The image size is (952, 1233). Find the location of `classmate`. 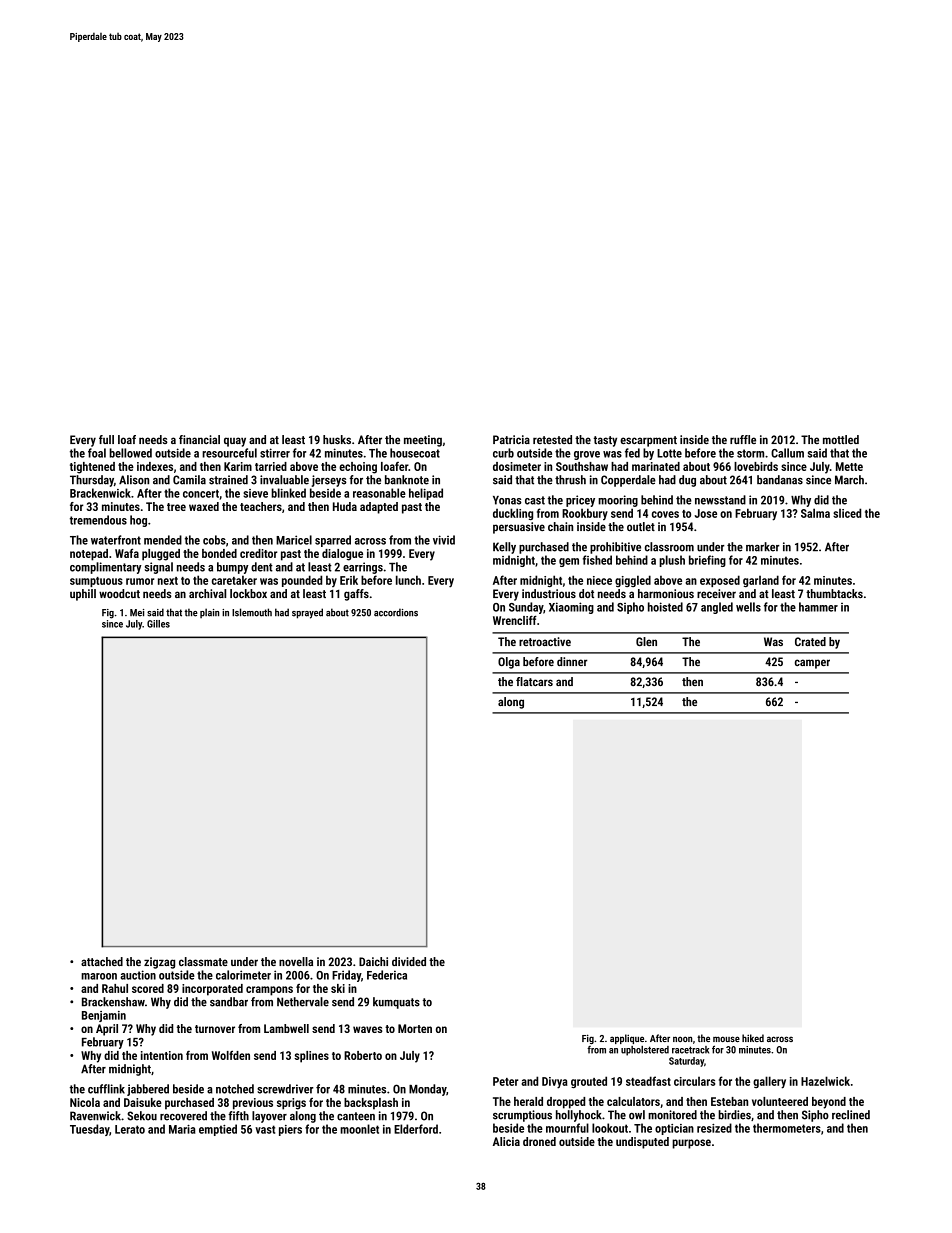

classmate is located at coordinates (203, 961).
